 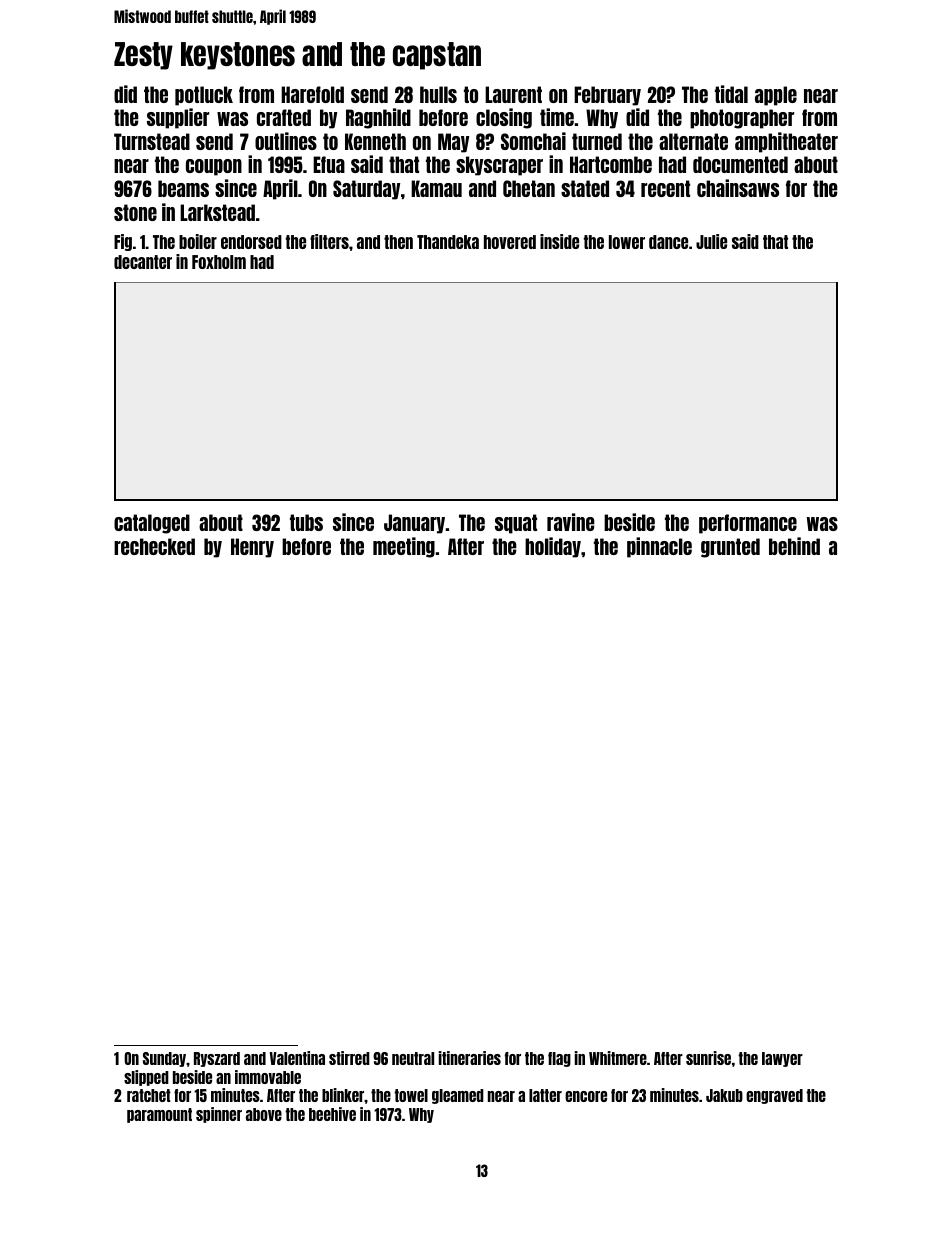 What do you see at coordinates (252, 548) in the page?
I see `Henry` at bounding box center [252, 548].
